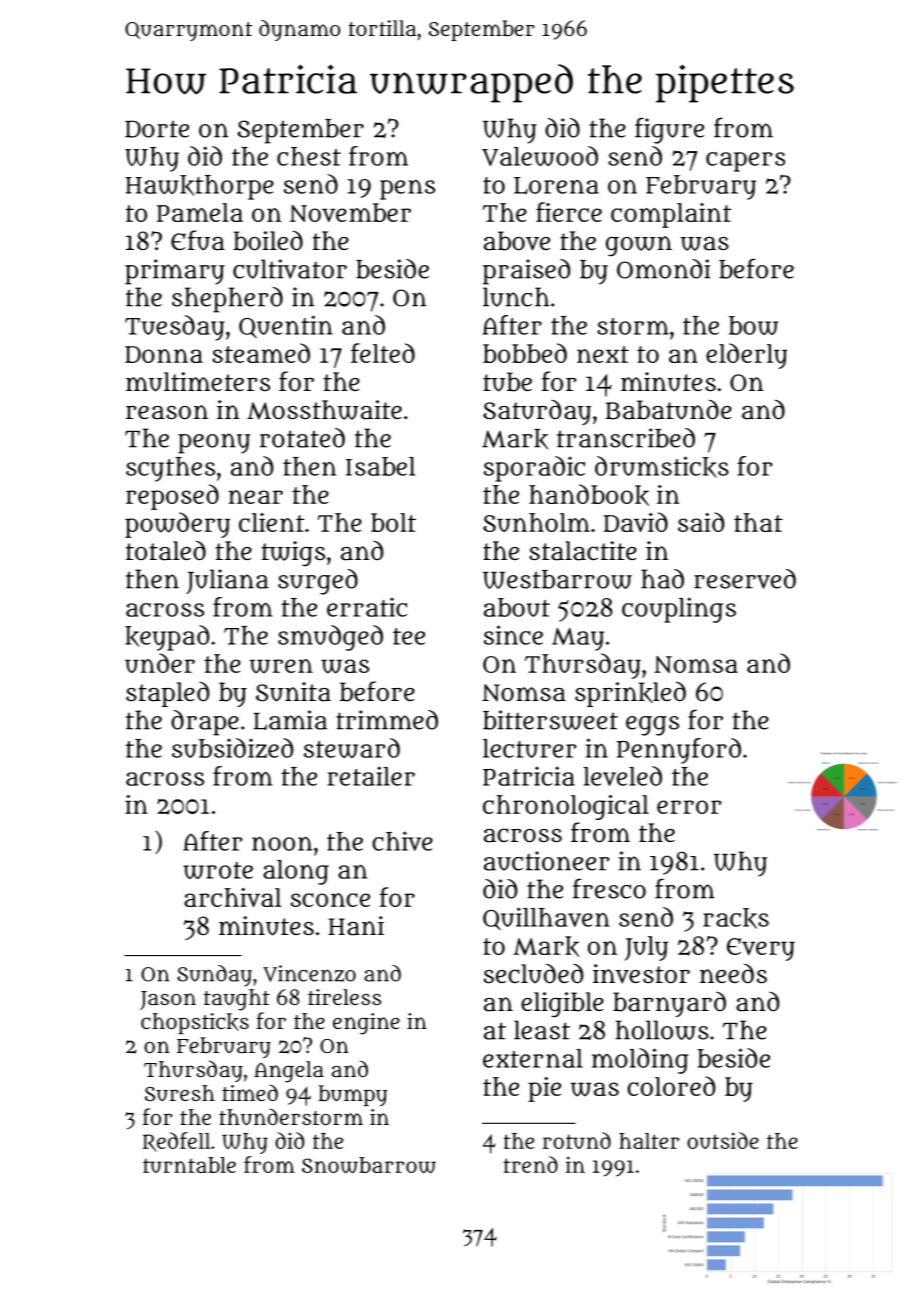  I want to click on Babatunde, so click(669, 409).
